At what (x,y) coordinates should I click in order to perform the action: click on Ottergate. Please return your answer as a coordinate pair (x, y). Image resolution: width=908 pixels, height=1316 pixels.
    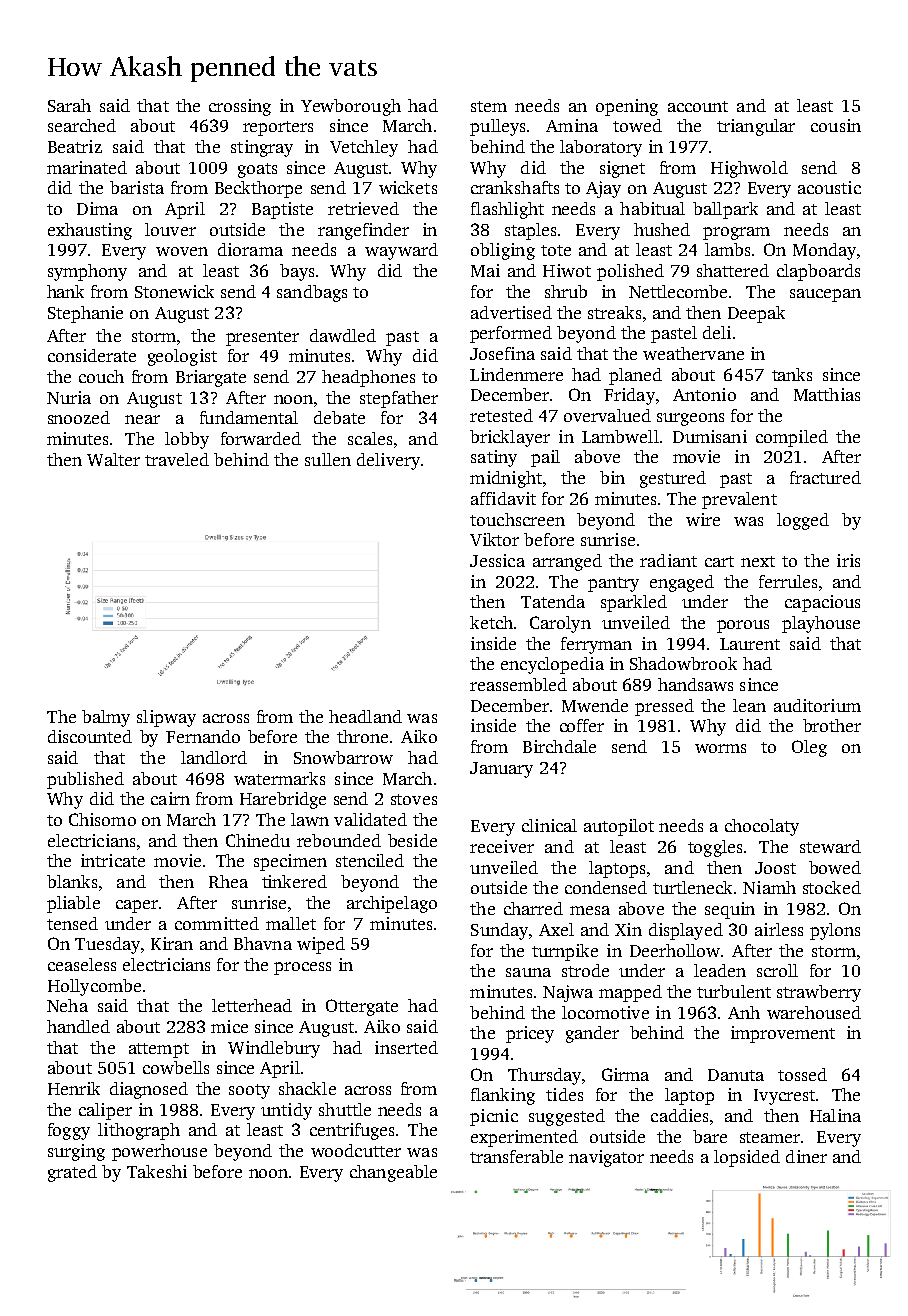
    Looking at the image, I should click on (362, 1007).
